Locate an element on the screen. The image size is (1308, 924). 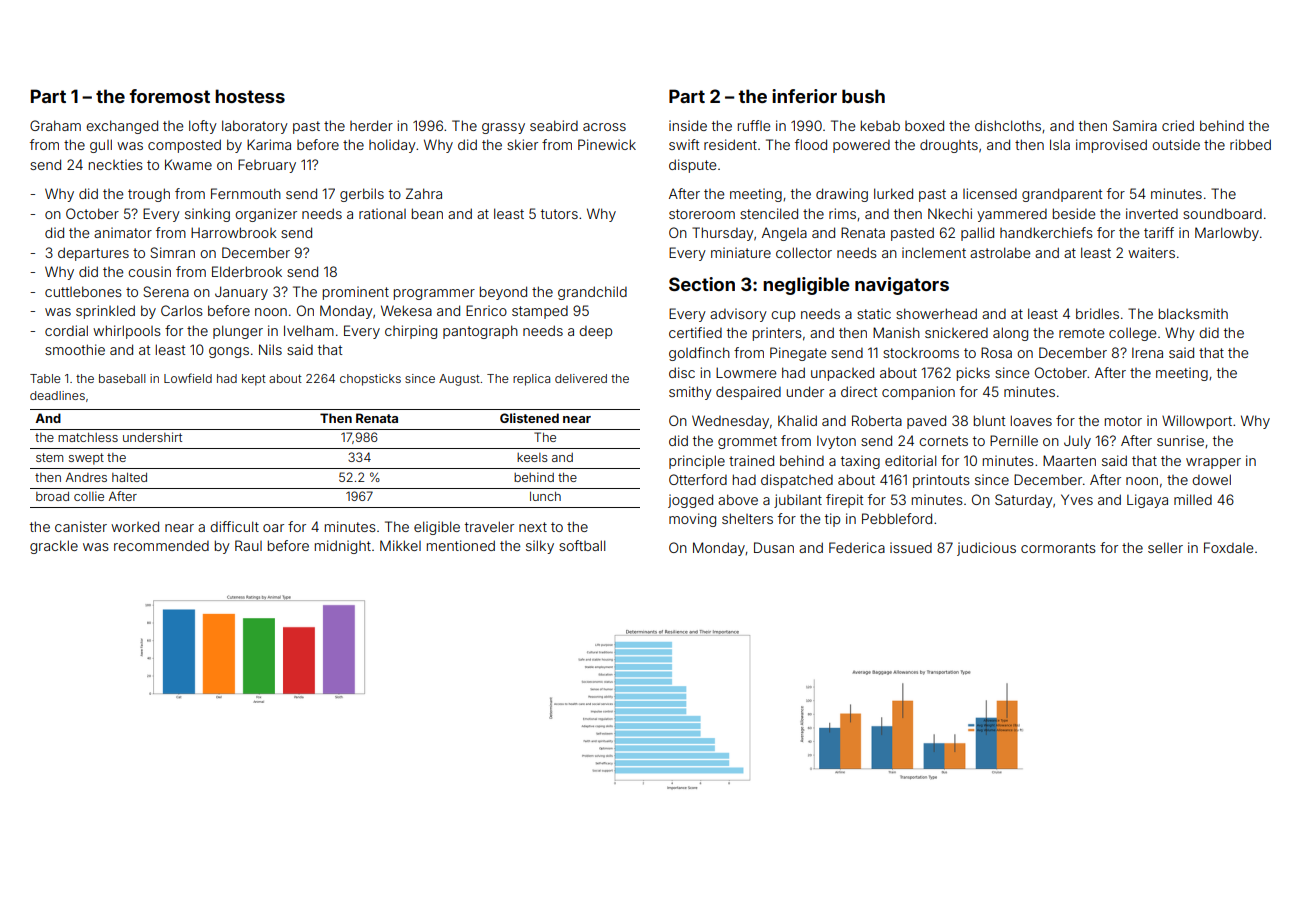
dispatched is located at coordinates (797, 481).
